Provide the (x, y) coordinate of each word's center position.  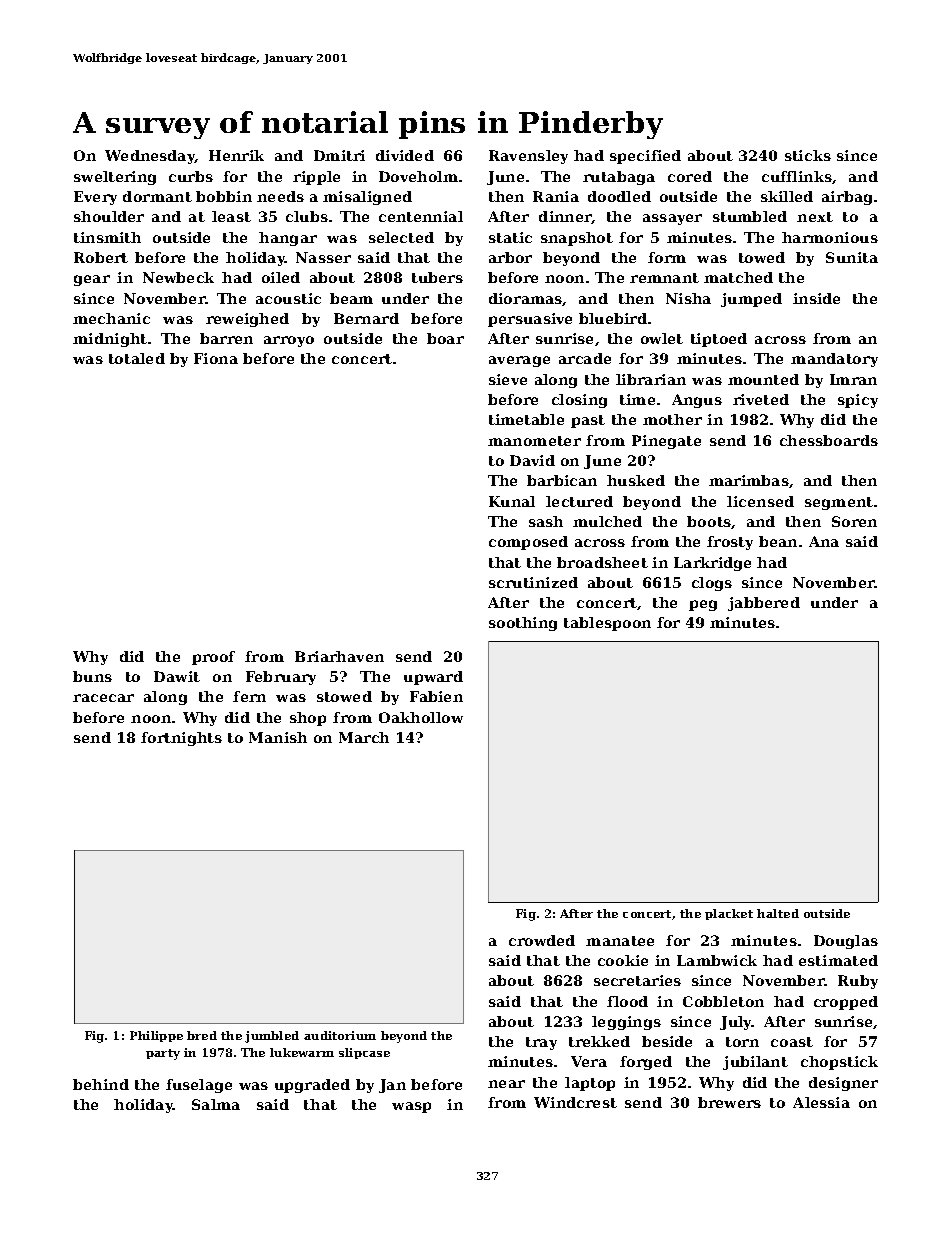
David (532, 460)
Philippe (156, 1036)
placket (729, 914)
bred (202, 1035)
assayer (672, 219)
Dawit (177, 676)
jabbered (764, 604)
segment (839, 503)
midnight (110, 340)
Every (95, 198)
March (364, 737)
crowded (542, 940)
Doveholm (418, 176)
